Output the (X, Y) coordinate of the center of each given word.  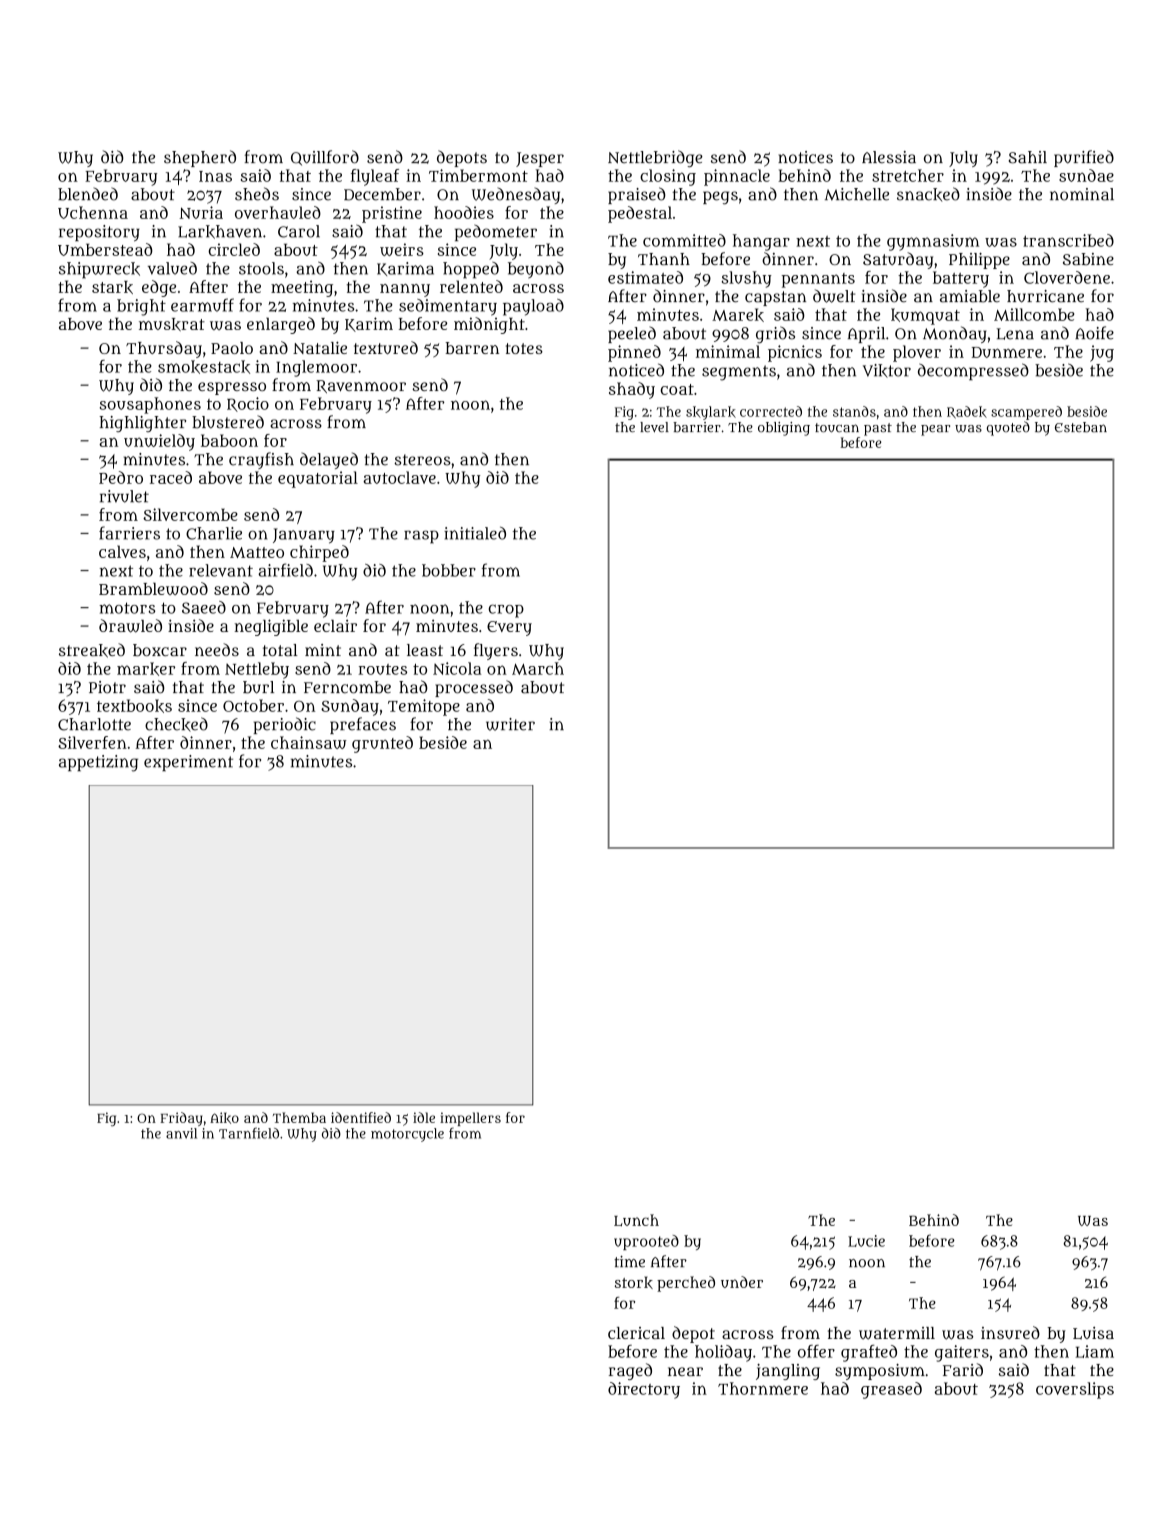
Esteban (1081, 427)
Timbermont (478, 175)
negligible (271, 627)
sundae (1086, 175)
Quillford (325, 158)
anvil (181, 1133)
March (538, 668)
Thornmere (763, 1388)
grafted (869, 1353)
